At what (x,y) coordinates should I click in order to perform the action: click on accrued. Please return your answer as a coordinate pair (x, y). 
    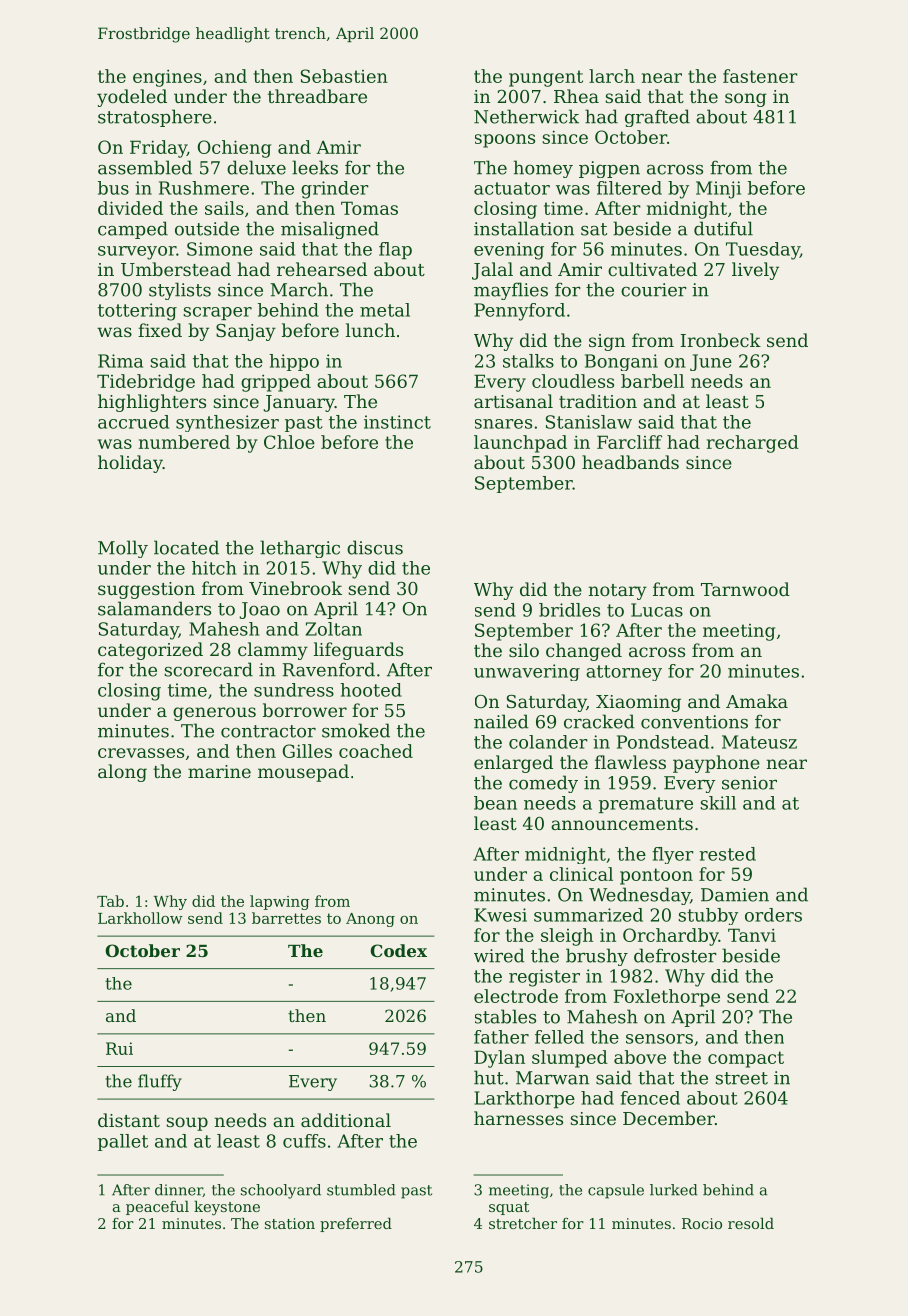
    Looking at the image, I should click on (133, 422).
